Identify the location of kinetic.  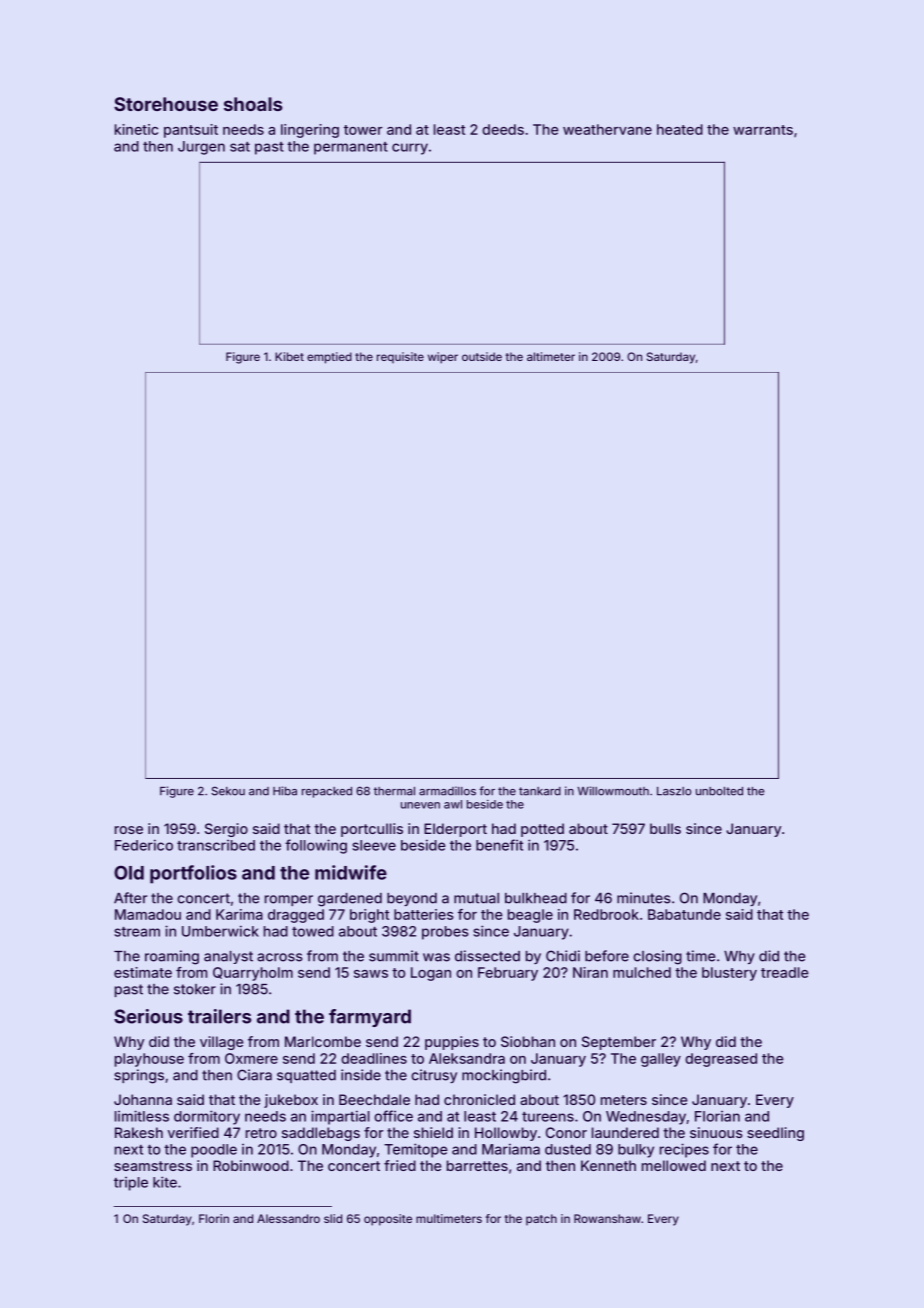
(136, 129).
